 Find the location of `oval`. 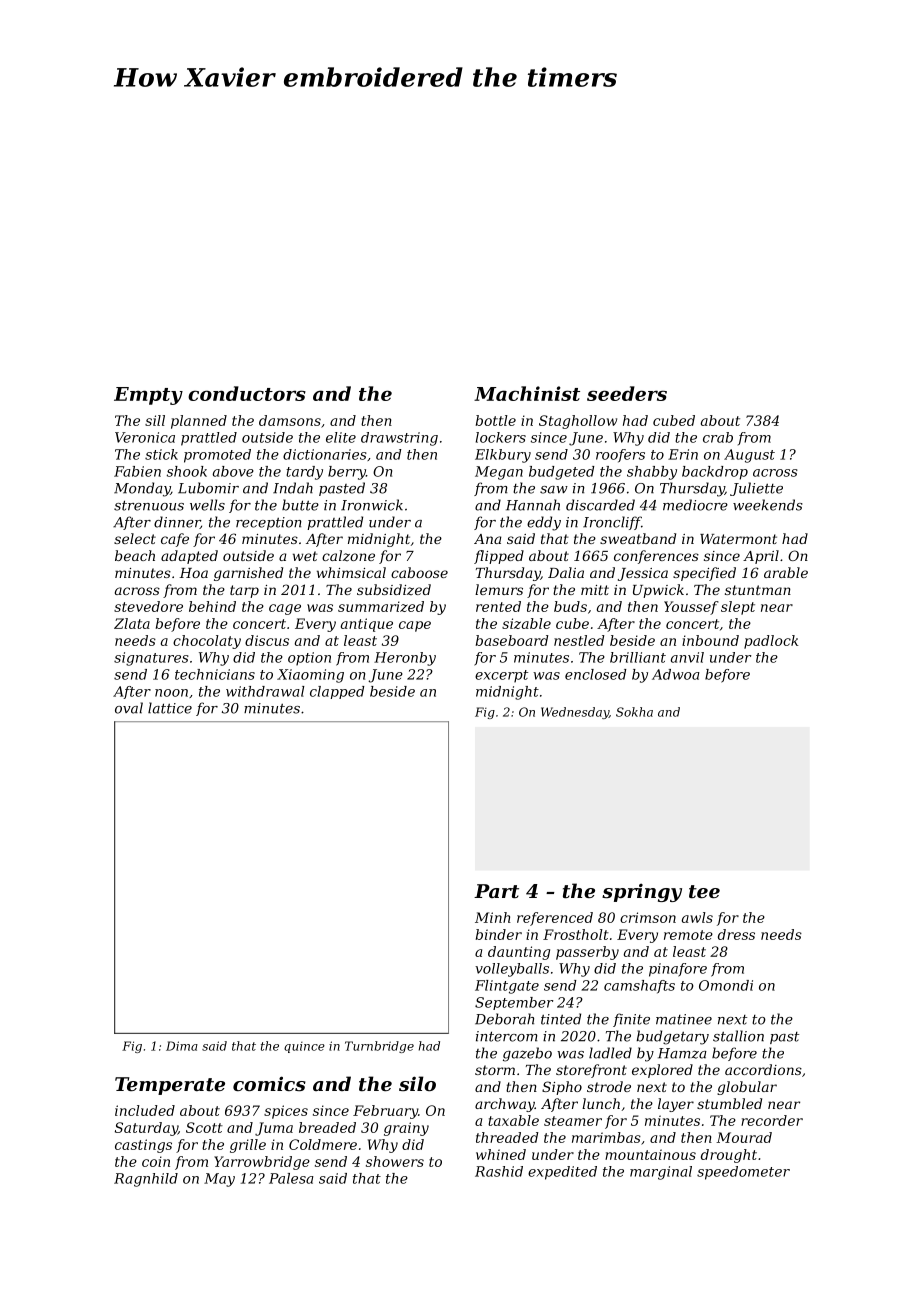

oval is located at coordinates (129, 708).
